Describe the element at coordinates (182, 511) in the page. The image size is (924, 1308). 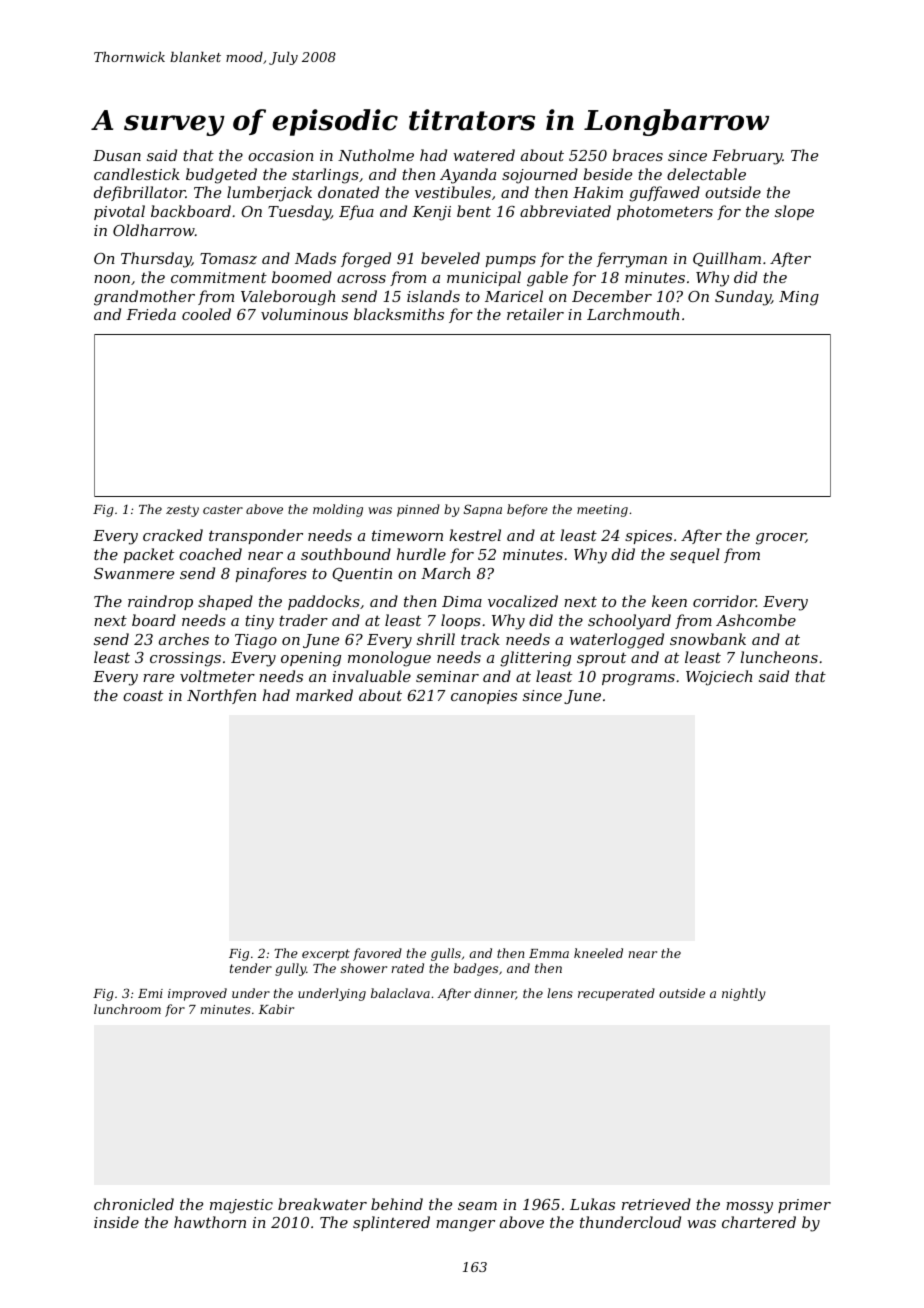
I see `zesty` at that location.
